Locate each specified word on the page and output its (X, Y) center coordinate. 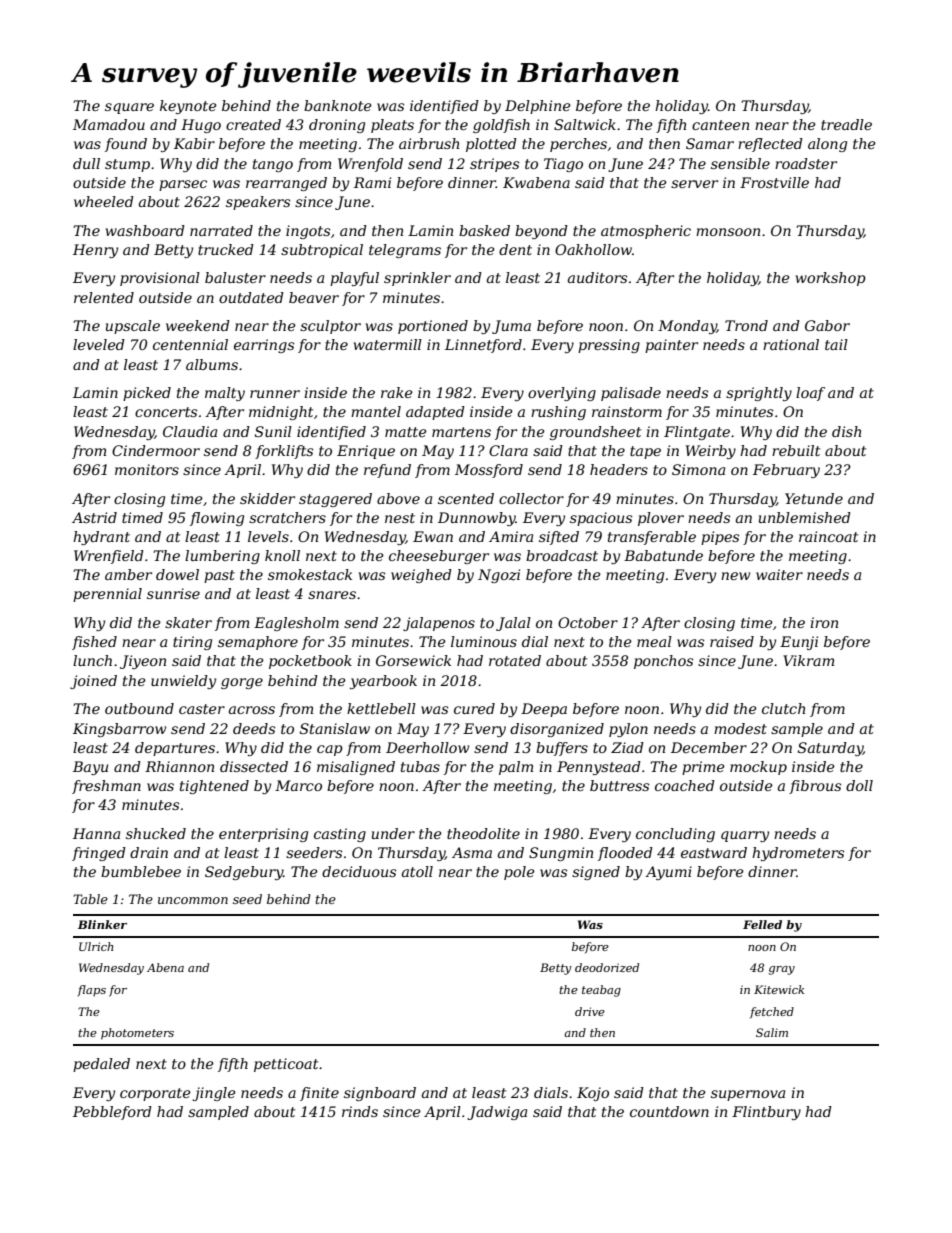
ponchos (663, 662)
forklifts (284, 452)
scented (466, 498)
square (129, 108)
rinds (360, 1111)
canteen (720, 125)
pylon (628, 730)
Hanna (96, 833)
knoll (282, 555)
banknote (338, 105)
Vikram (808, 660)
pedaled (101, 1065)
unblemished (805, 517)
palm (516, 768)
